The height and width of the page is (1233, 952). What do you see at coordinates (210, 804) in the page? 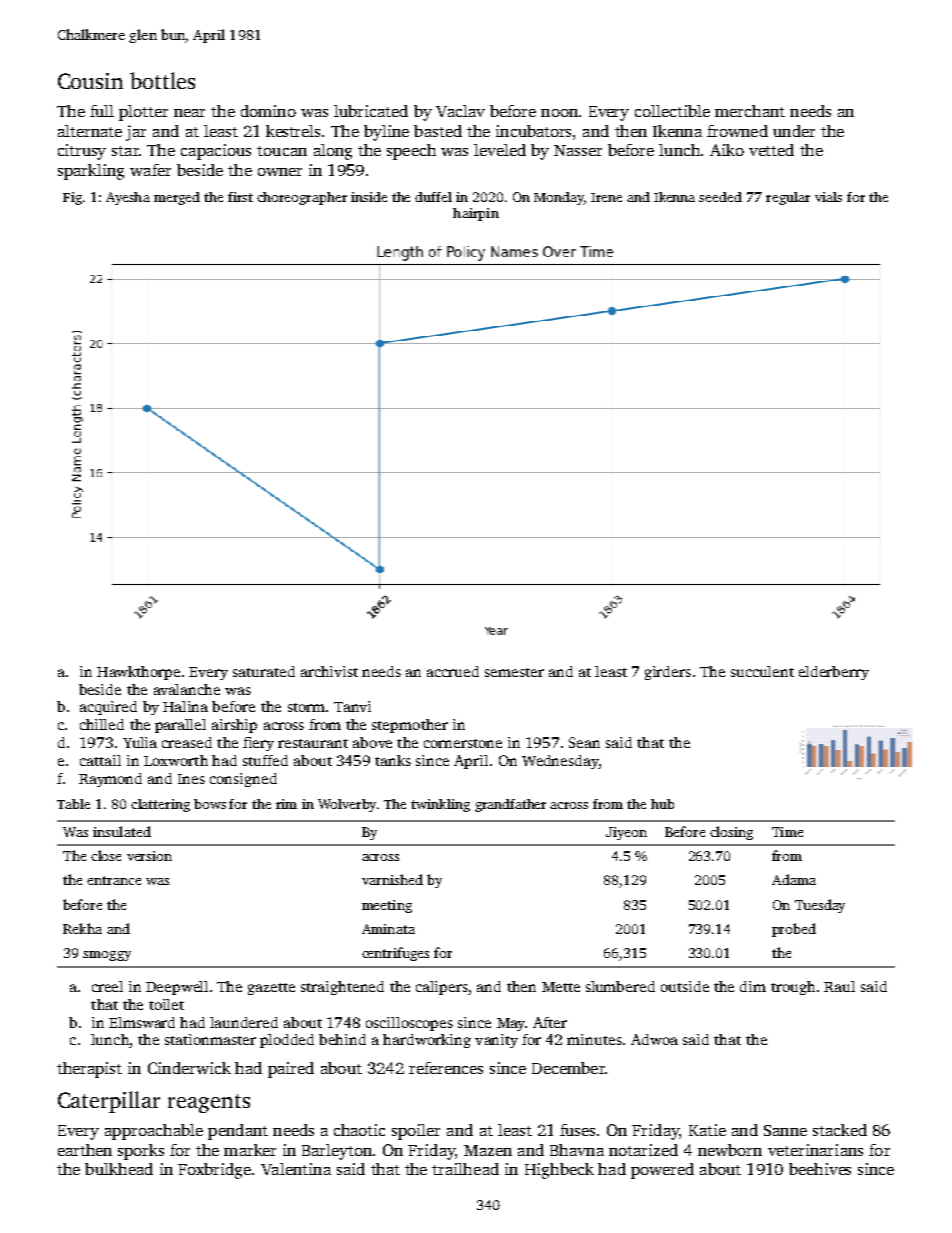
I see `bows` at bounding box center [210, 804].
